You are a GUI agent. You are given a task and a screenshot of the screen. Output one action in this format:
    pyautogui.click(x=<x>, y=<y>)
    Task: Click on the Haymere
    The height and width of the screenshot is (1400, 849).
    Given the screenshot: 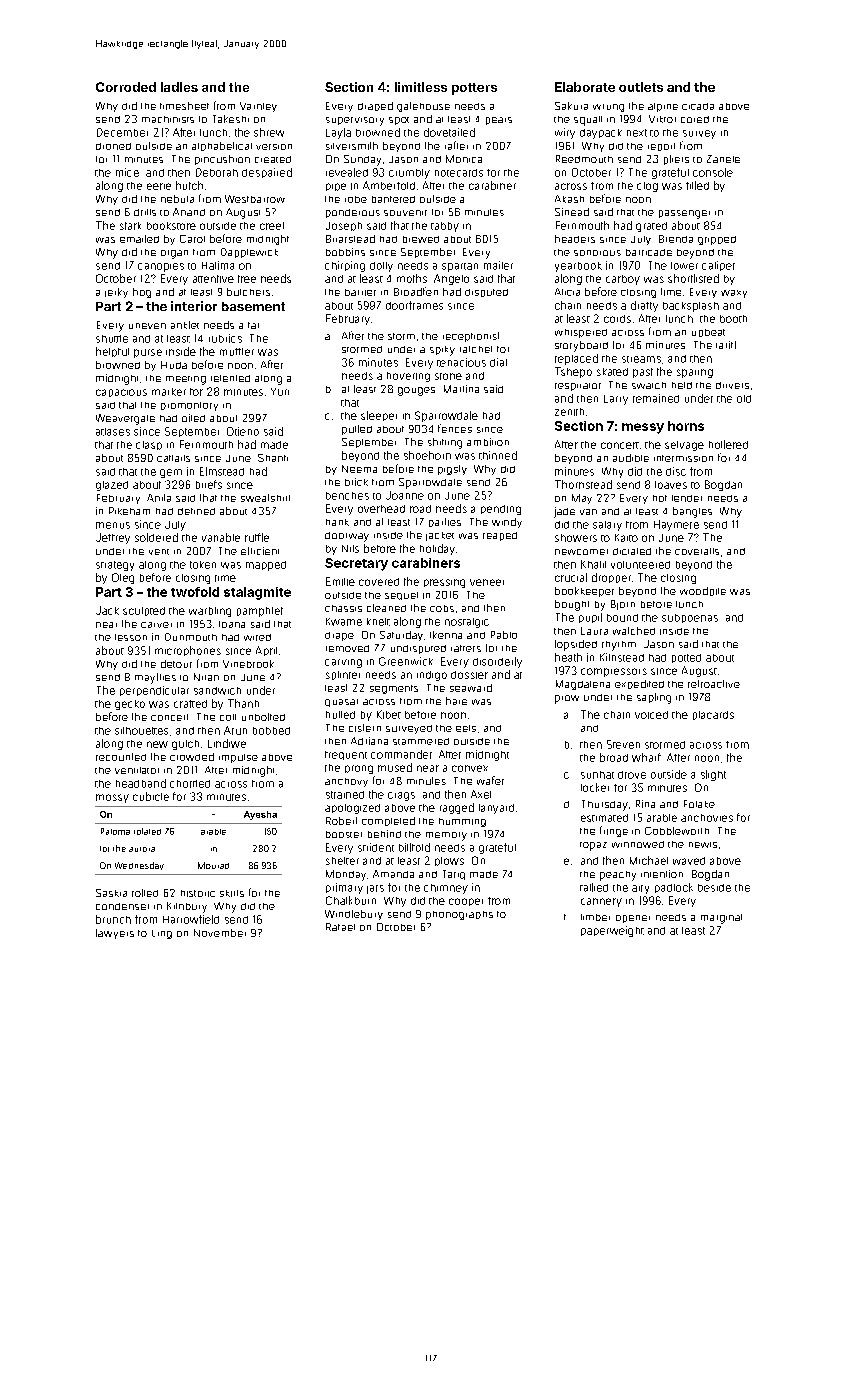 What is the action you would take?
    pyautogui.click(x=676, y=525)
